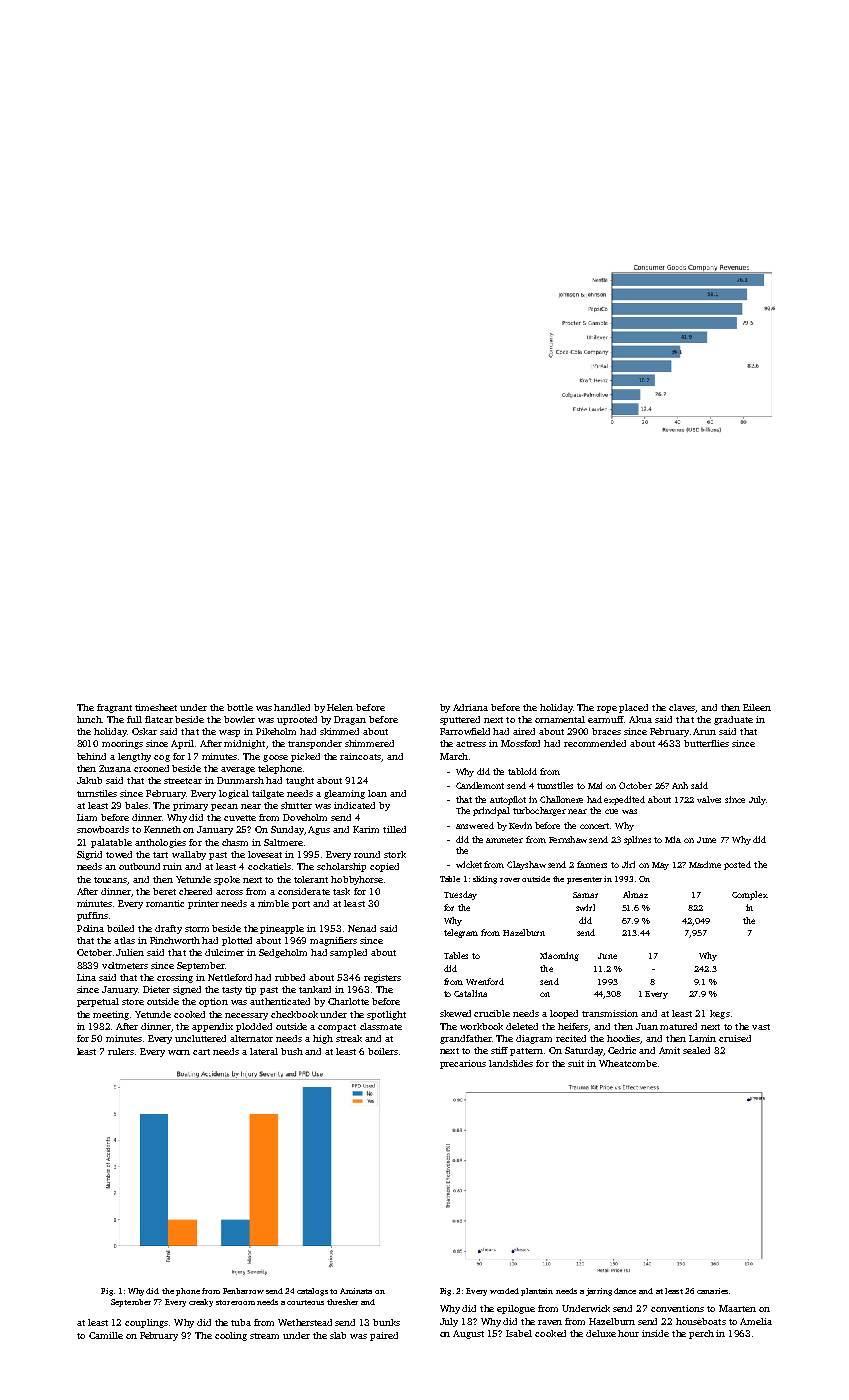  I want to click on timesheet, so click(156, 707).
